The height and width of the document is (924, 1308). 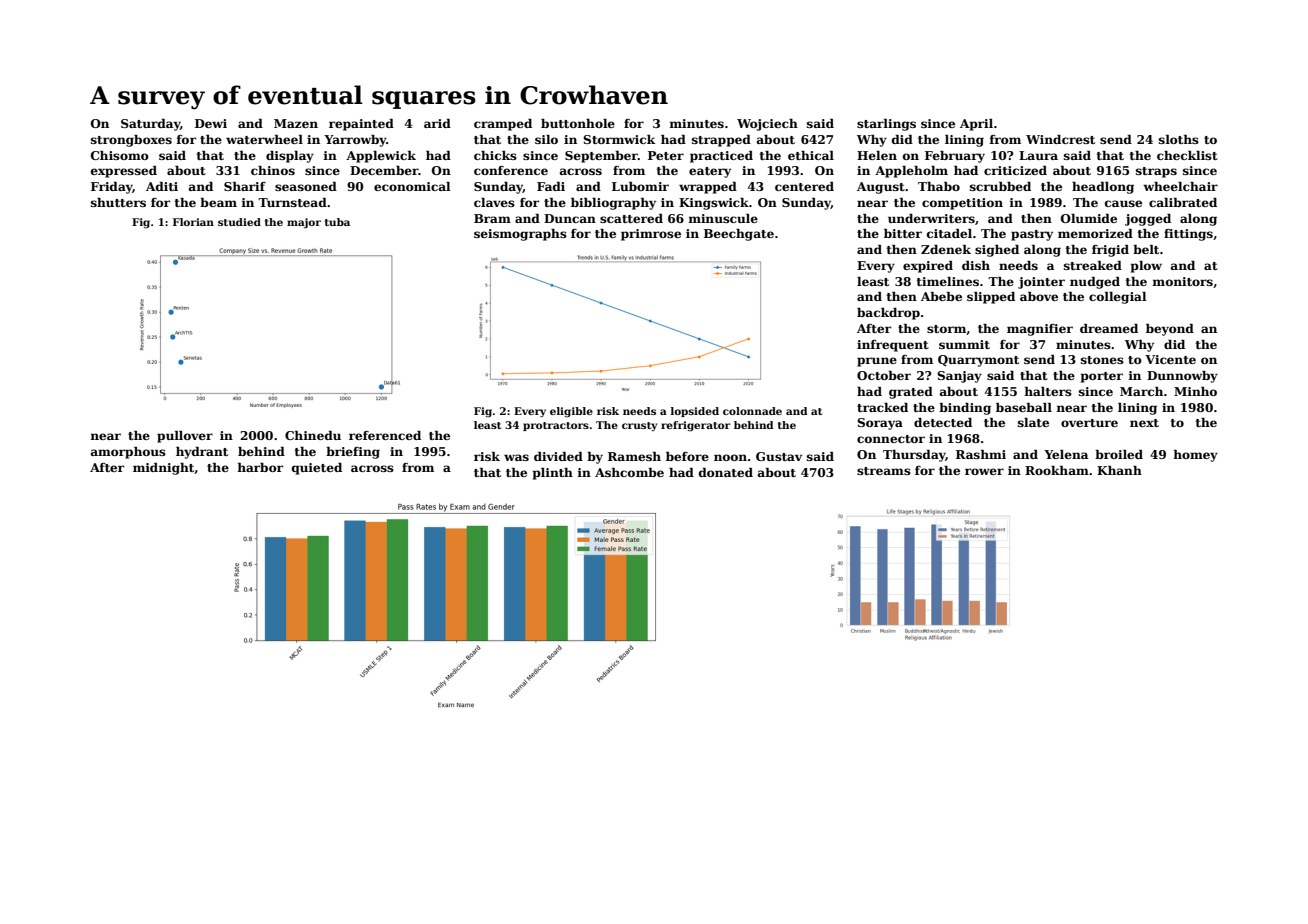 What do you see at coordinates (317, 469) in the document?
I see `quieted` at bounding box center [317, 469].
